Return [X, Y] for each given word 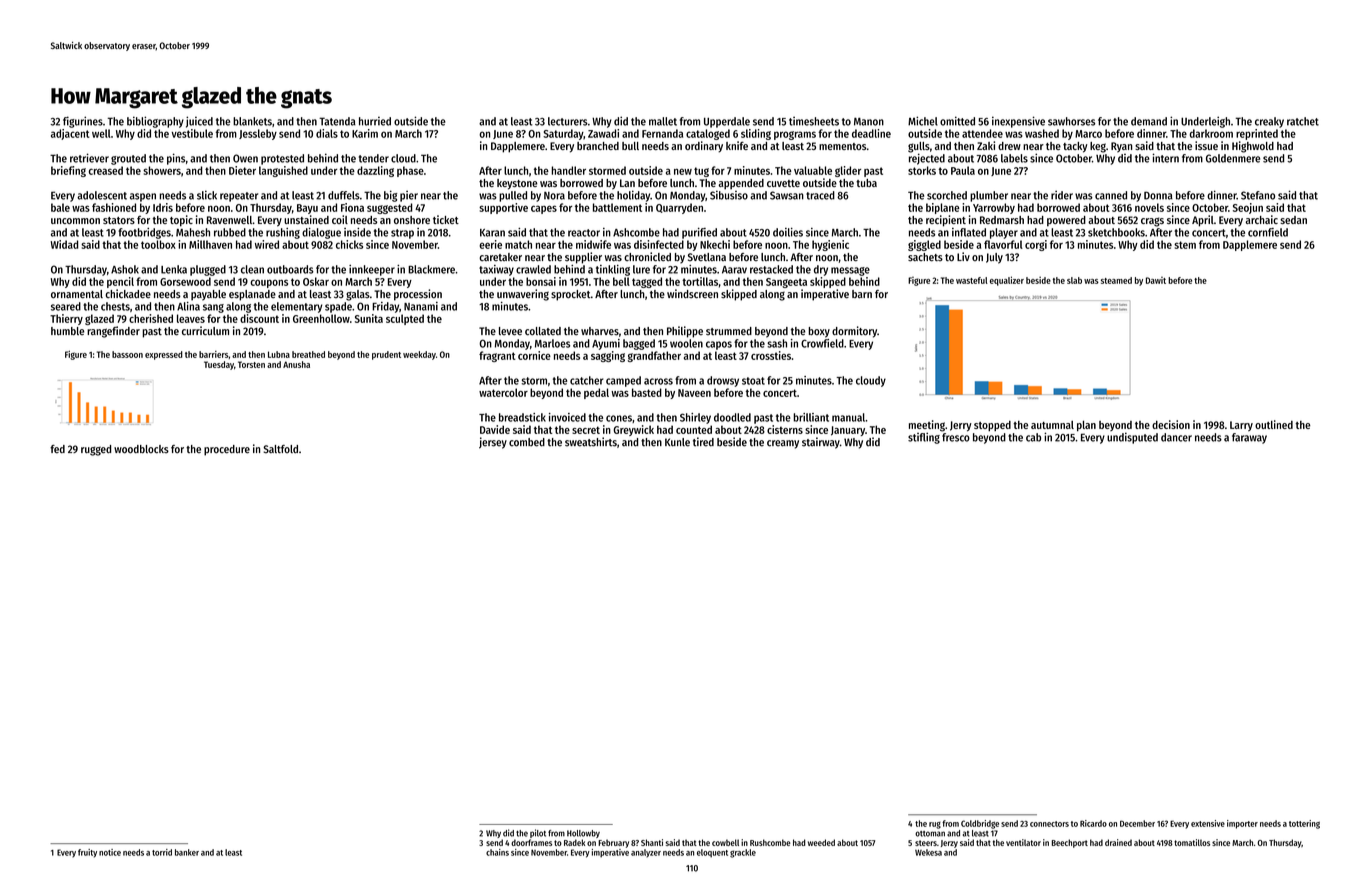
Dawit [1156, 280]
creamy [783, 444]
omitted [957, 121]
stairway [821, 443]
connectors [1049, 824]
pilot [538, 833]
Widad [64, 244]
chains [497, 852]
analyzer [646, 853]
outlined [1274, 424]
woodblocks [141, 449]
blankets [252, 121]
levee [510, 331]
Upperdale [727, 122]
